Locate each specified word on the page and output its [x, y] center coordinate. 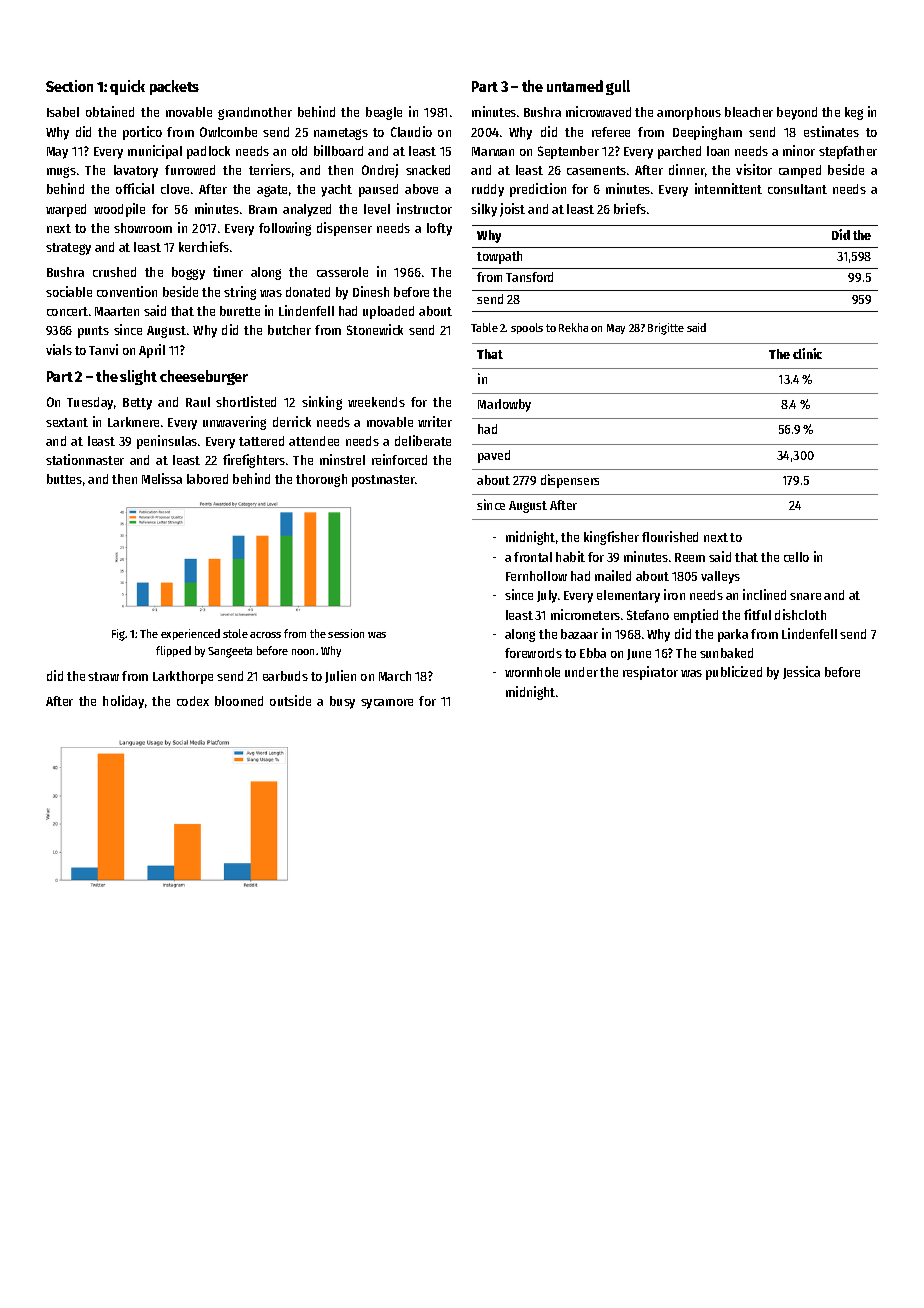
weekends [376, 402]
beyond [797, 113]
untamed [575, 86]
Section [69, 86]
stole [235, 633]
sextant [67, 422]
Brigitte [666, 329]
